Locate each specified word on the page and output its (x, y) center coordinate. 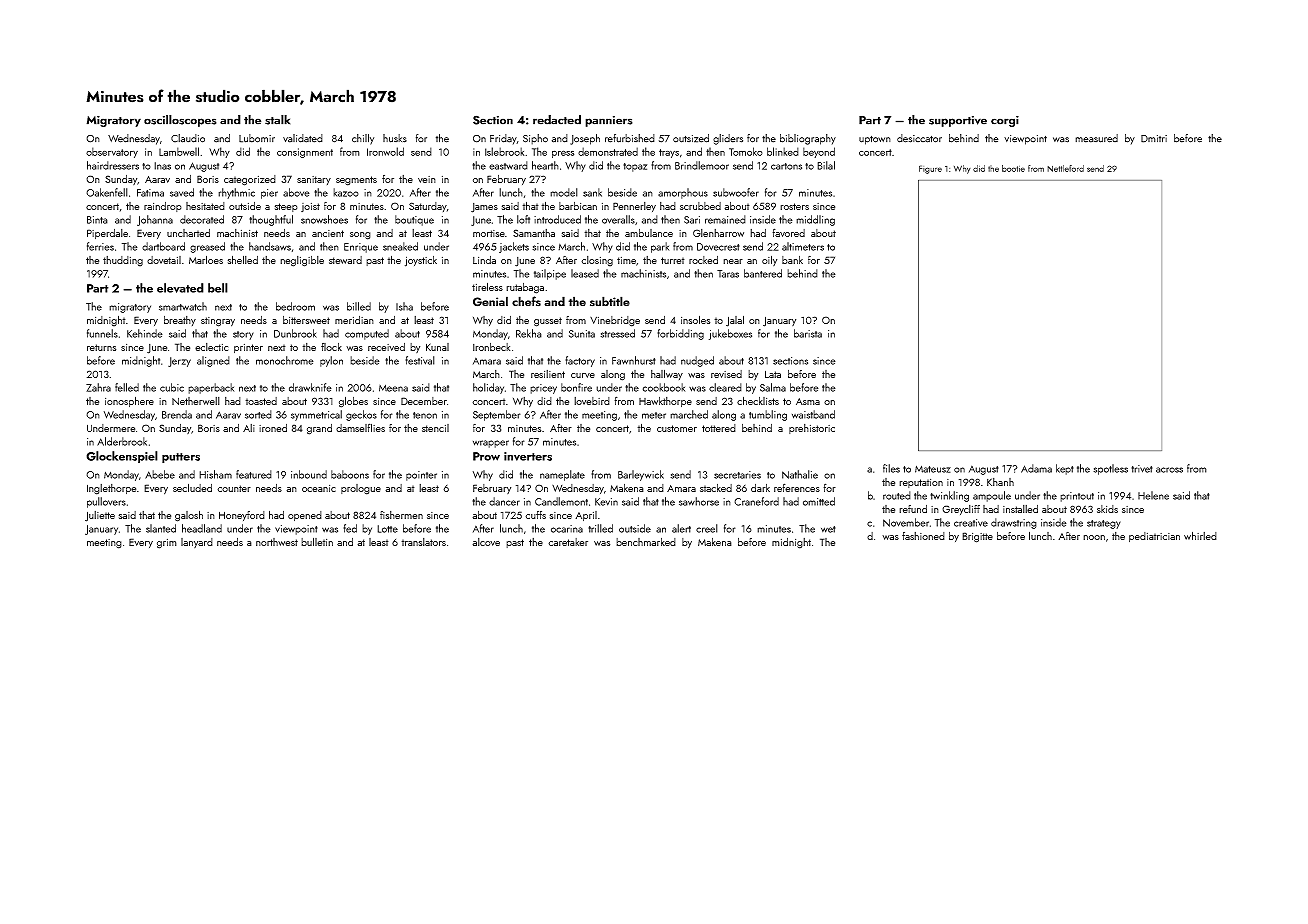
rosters (794, 206)
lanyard (197, 543)
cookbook (664, 387)
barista (808, 333)
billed (359, 306)
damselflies (360, 427)
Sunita (582, 334)
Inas (162, 166)
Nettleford (1065, 168)
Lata (773, 374)
